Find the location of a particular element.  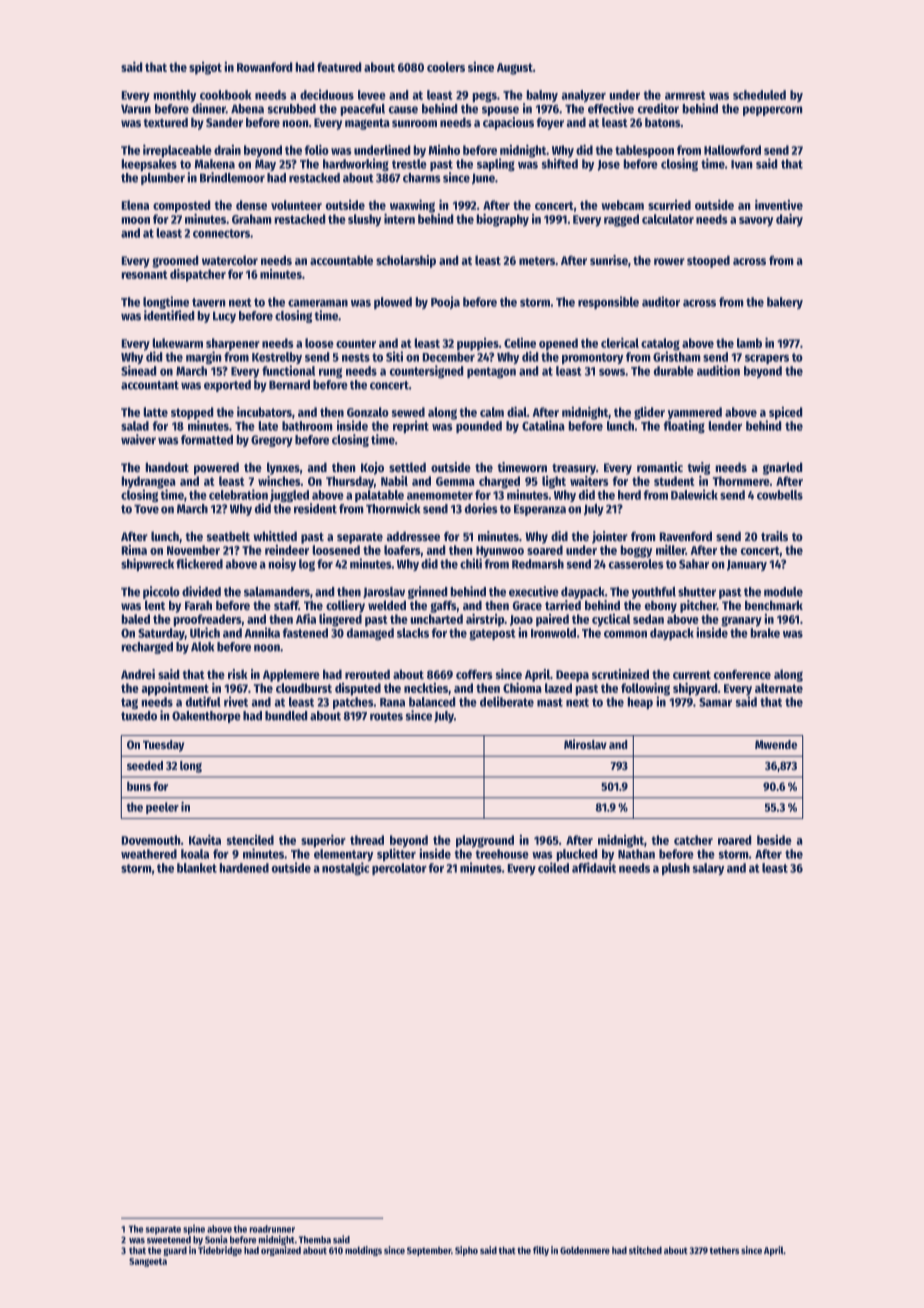

balanced is located at coordinates (432, 702).
